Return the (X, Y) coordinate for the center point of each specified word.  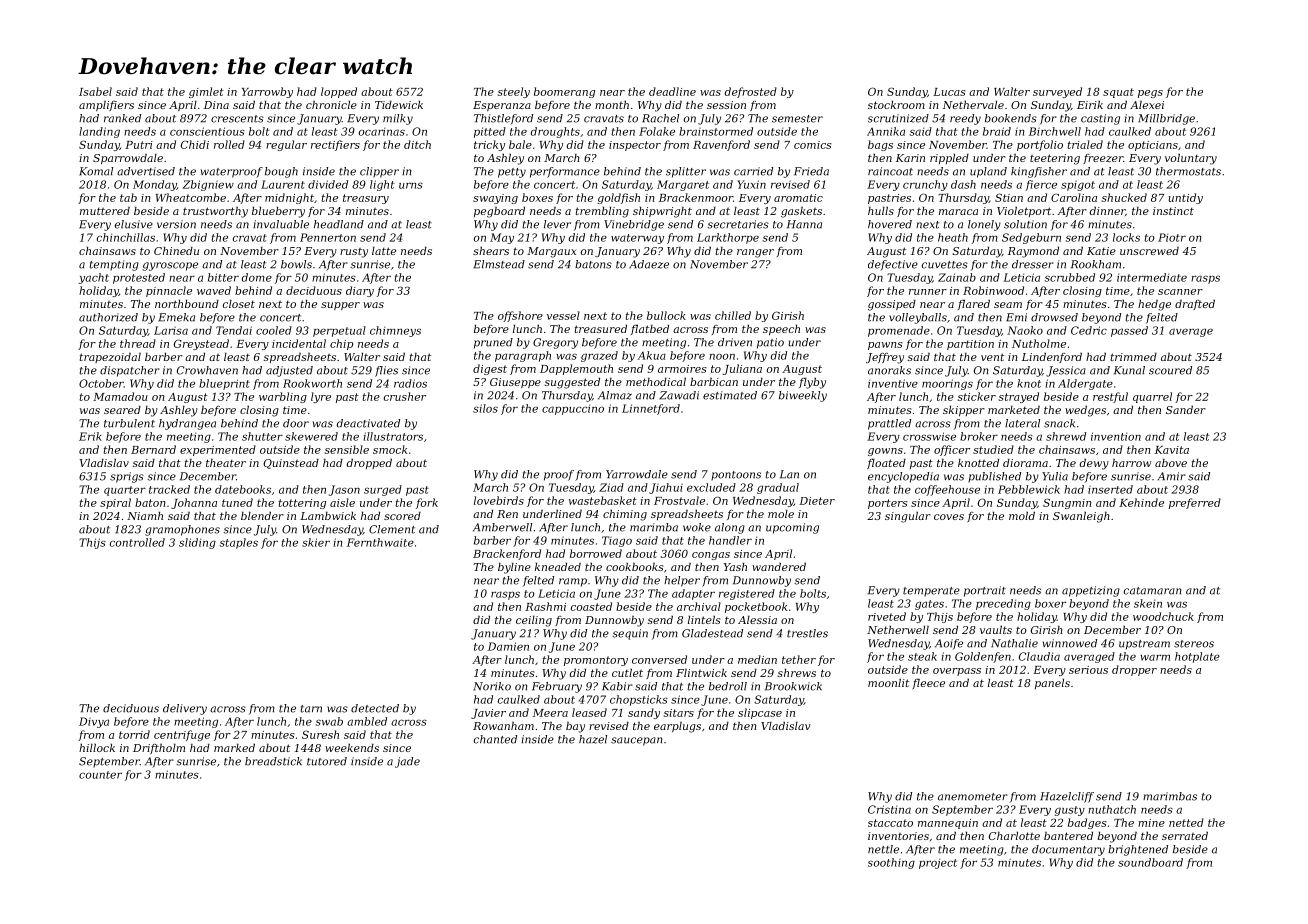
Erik (90, 436)
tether (799, 659)
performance (565, 172)
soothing (891, 863)
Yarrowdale (637, 474)
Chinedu (176, 250)
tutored (327, 761)
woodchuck (1163, 616)
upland (988, 172)
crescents (237, 119)
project (938, 864)
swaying (495, 199)
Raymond (1033, 252)
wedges (1085, 411)
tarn (311, 709)
